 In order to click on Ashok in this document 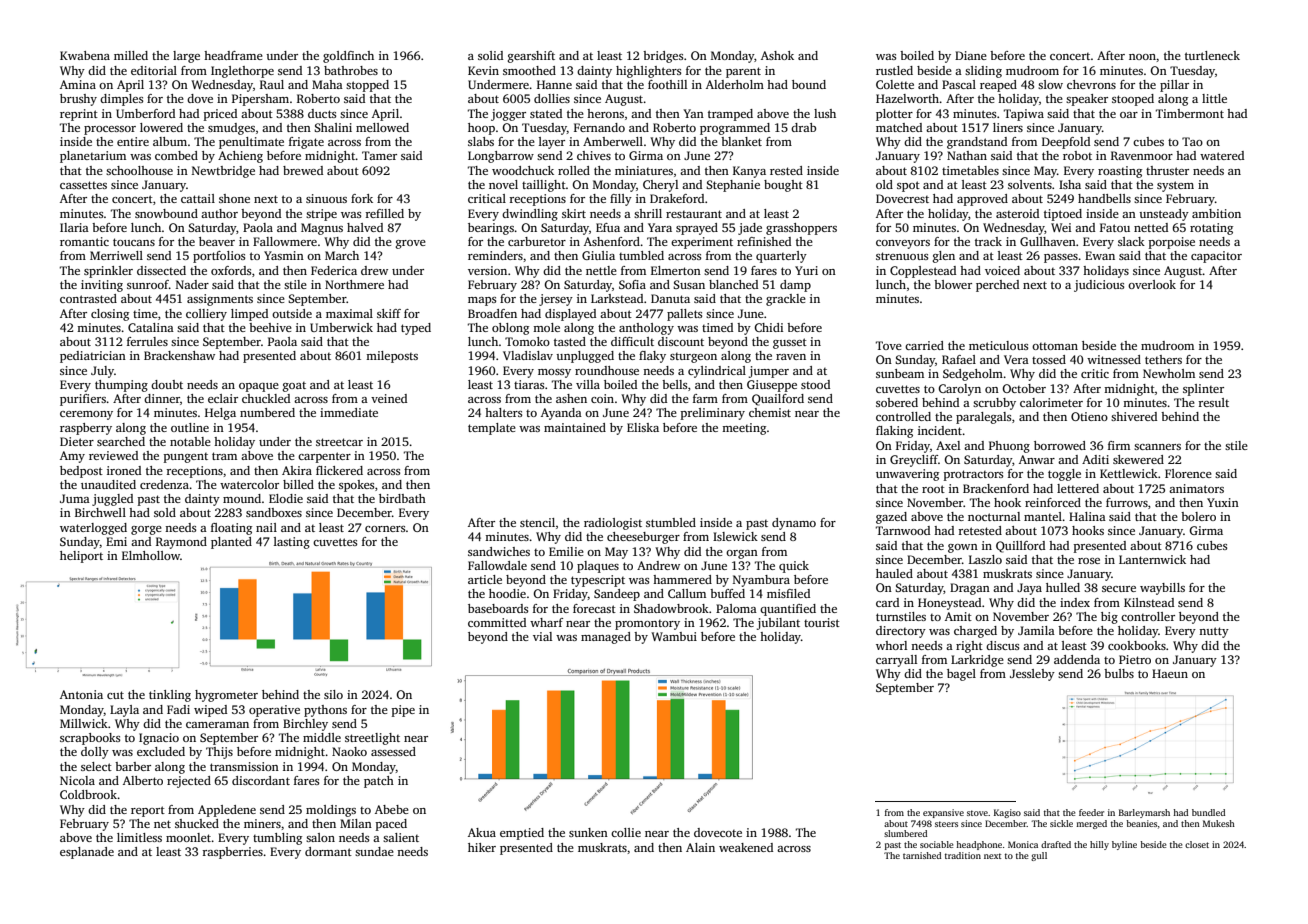, I will do `click(777, 55)`.
